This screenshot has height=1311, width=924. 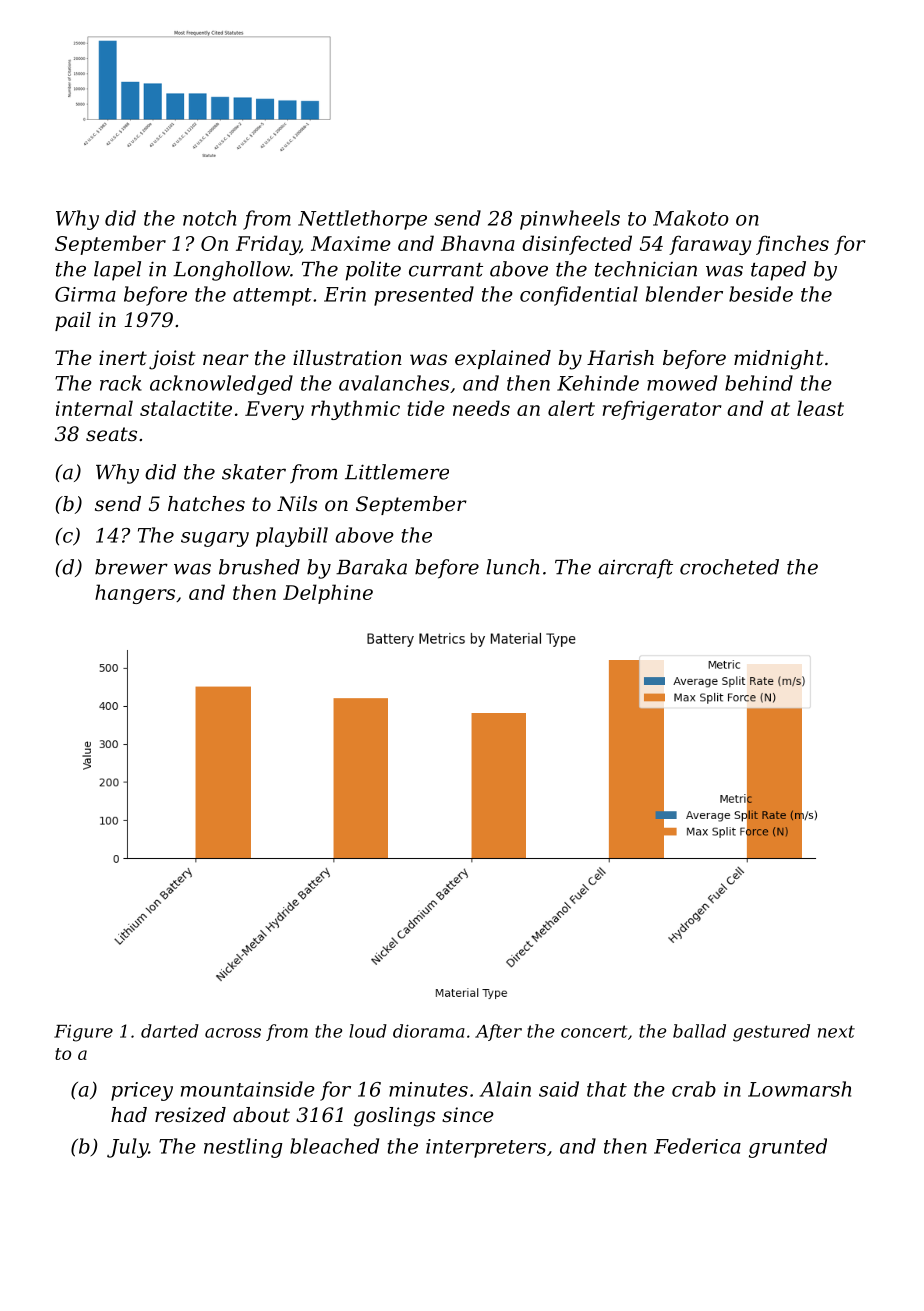 I want to click on brewer, so click(x=131, y=567).
